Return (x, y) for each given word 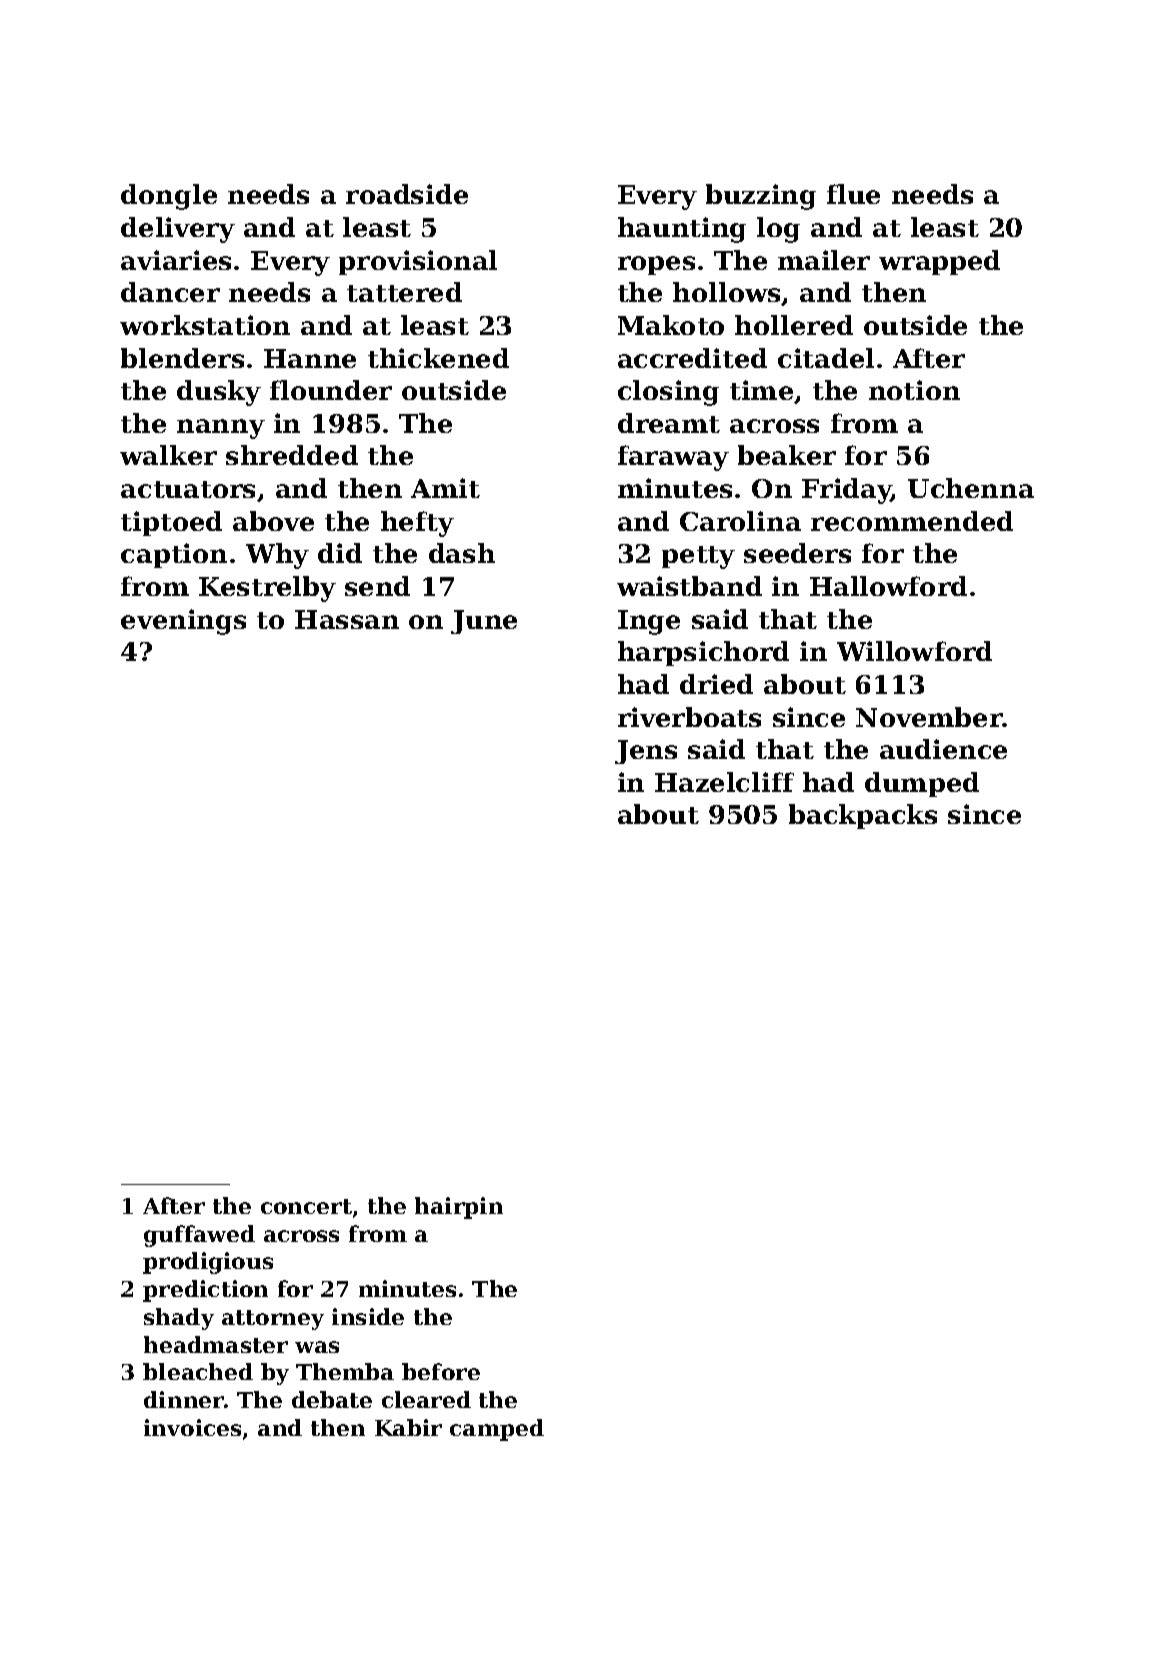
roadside (407, 194)
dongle (169, 197)
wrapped (939, 262)
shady (179, 1319)
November (929, 717)
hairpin (459, 1208)
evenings (183, 622)
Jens (646, 752)
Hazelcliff (724, 782)
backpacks (863, 816)
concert (306, 1206)
